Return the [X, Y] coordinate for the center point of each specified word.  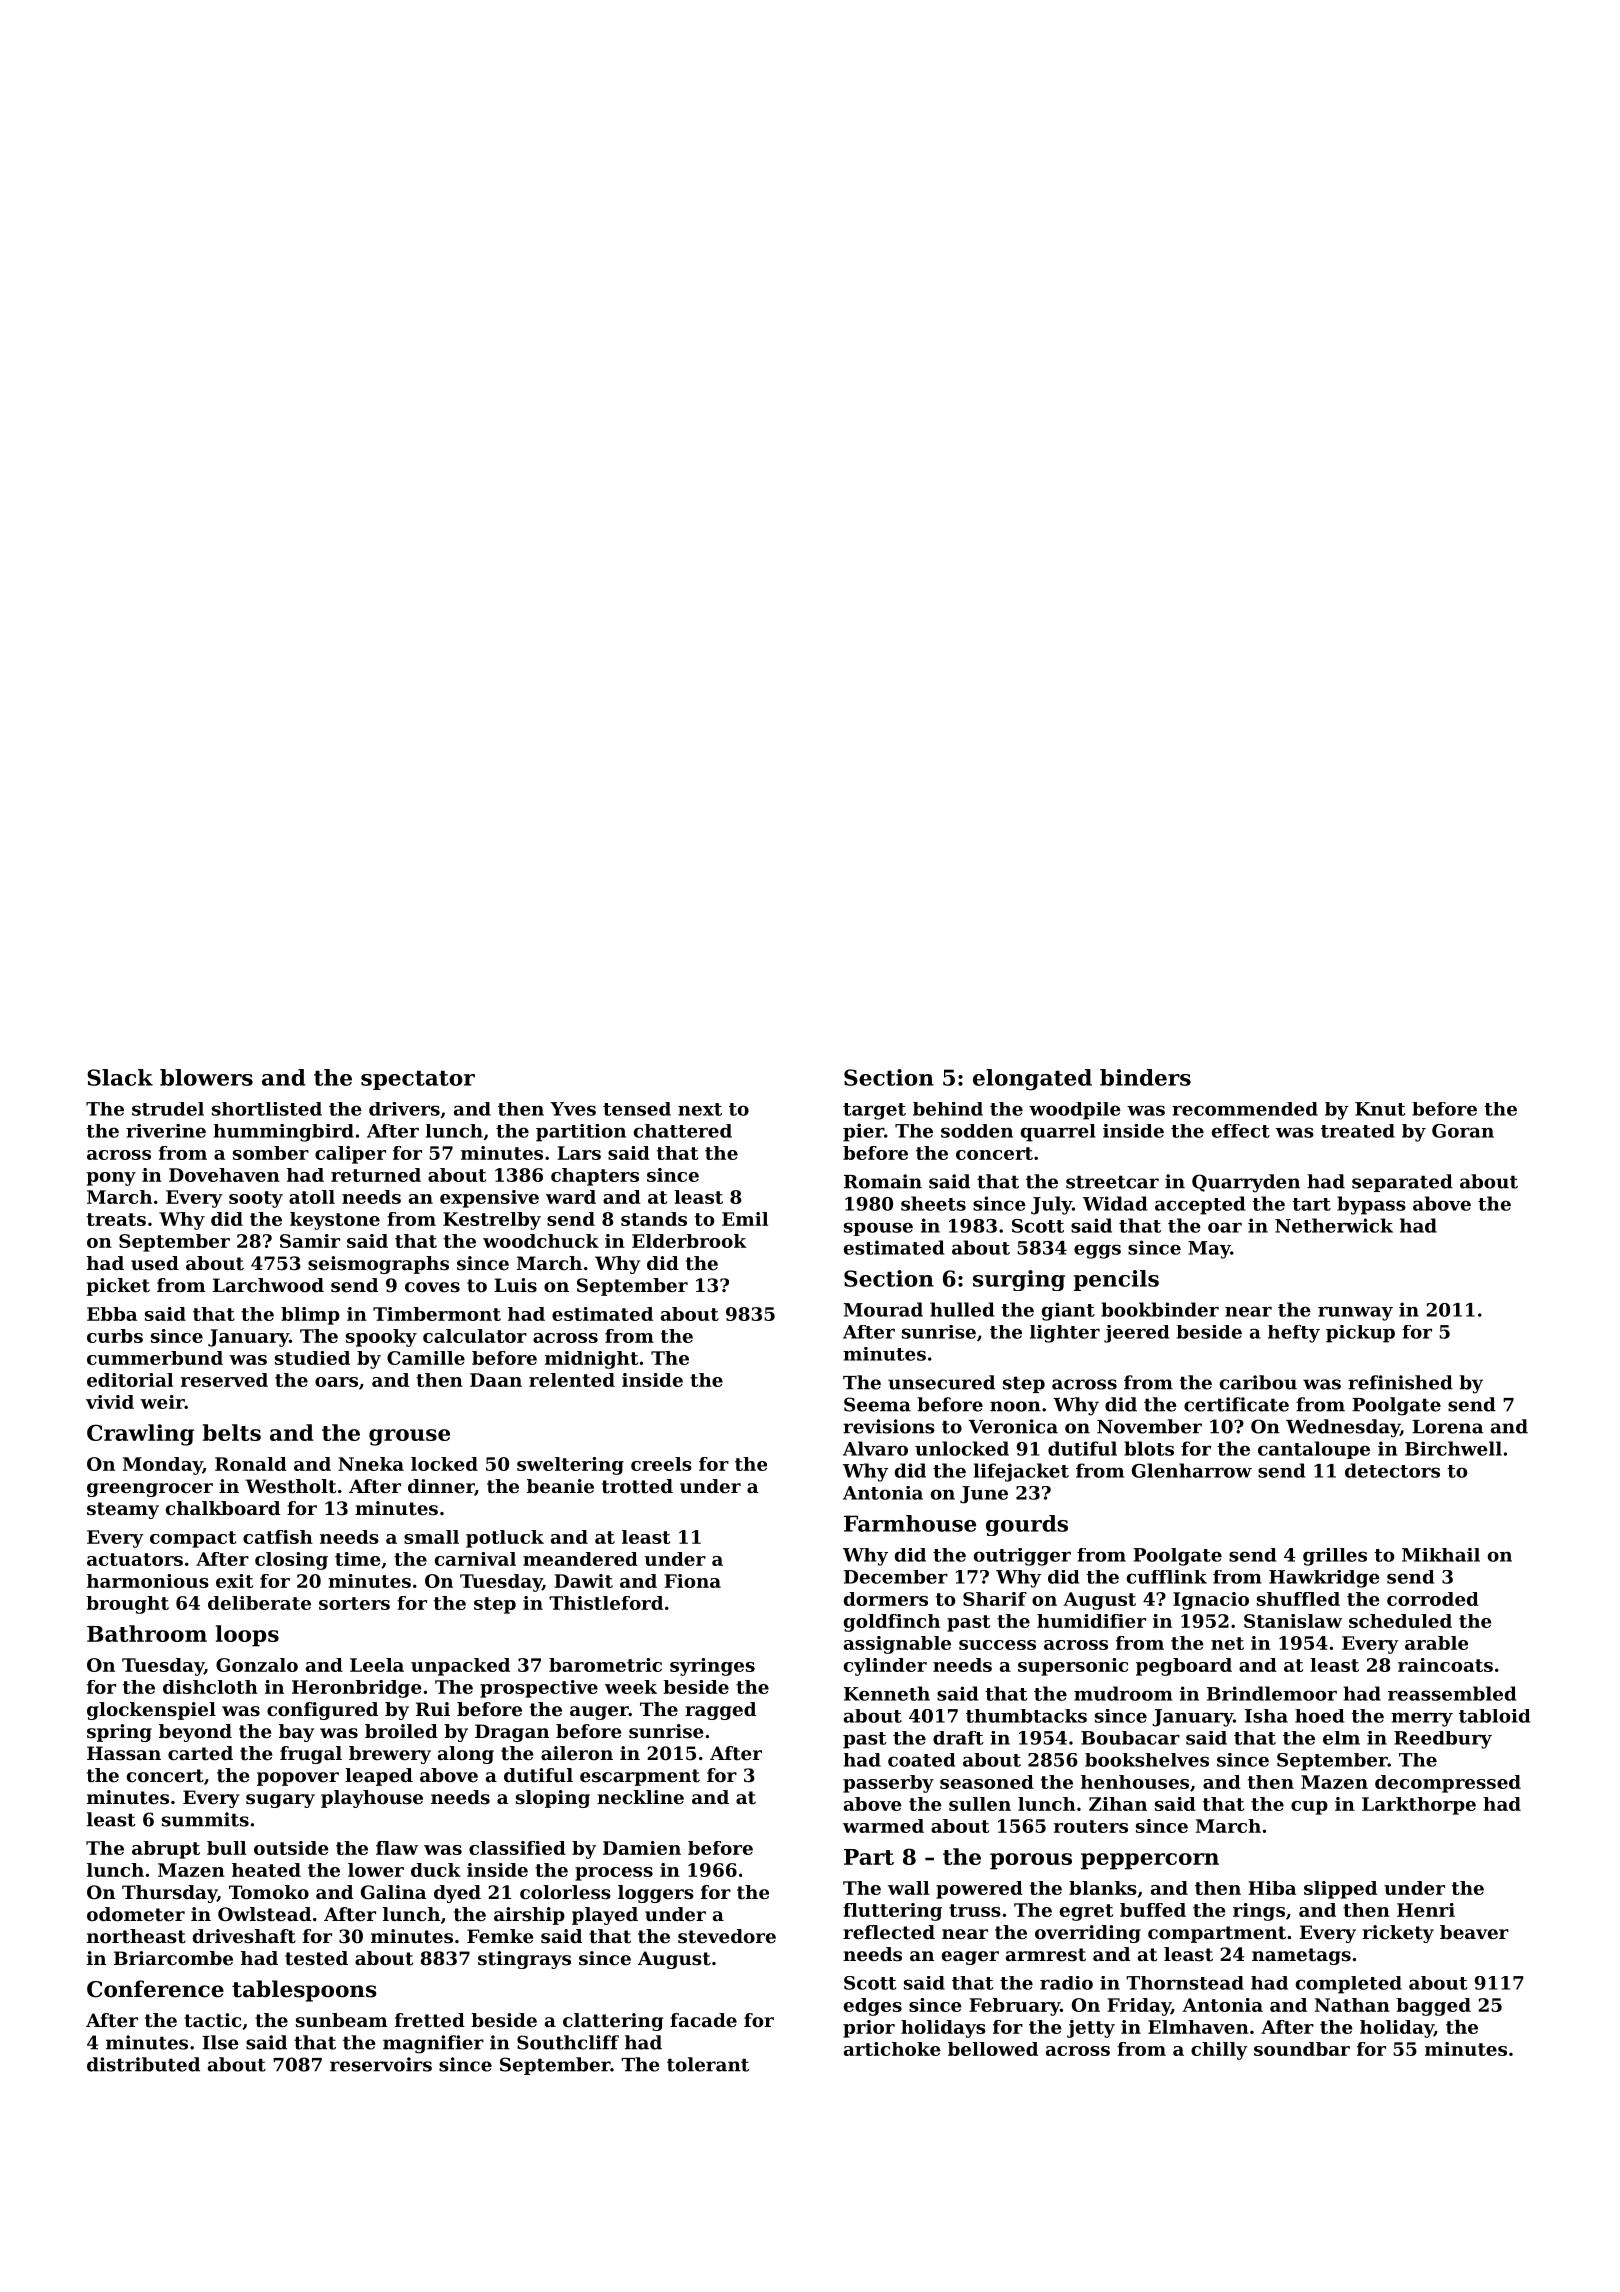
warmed [883, 1826]
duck [436, 1870]
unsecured [941, 1382]
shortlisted [267, 1109]
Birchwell [1453, 1448]
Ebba [112, 1314]
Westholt [290, 1486]
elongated [1032, 1080]
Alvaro [875, 1448]
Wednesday [1343, 1428]
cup [1309, 1808]
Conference [155, 1989]
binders [1145, 1077]
